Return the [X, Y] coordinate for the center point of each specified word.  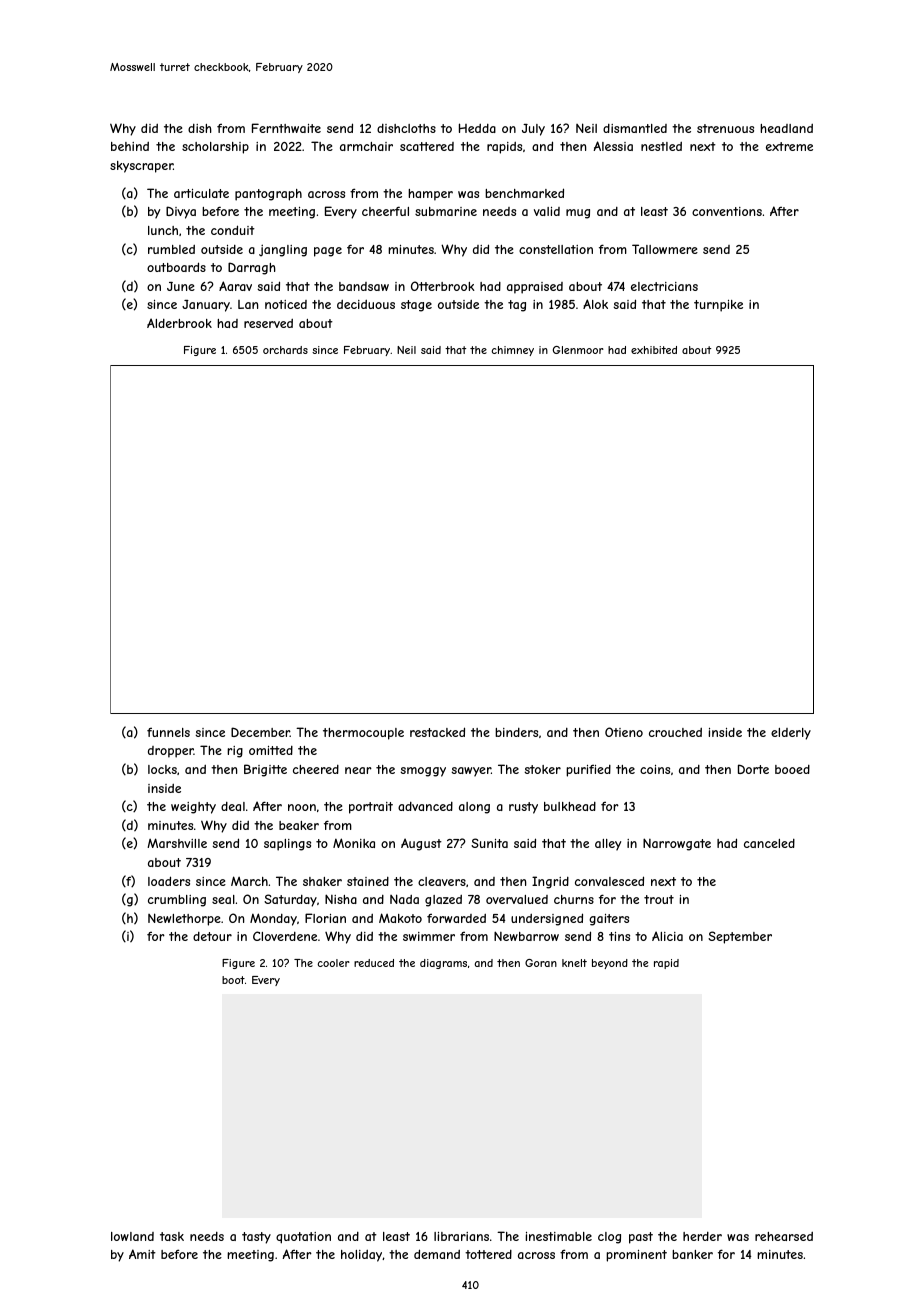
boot [233, 980]
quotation [303, 1238]
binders [516, 732]
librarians [461, 1236]
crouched [675, 732]
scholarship [215, 148]
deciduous [366, 304]
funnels [168, 732]
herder [702, 1236]
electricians [664, 286]
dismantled [635, 128]
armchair [366, 146]
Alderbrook [179, 323]
